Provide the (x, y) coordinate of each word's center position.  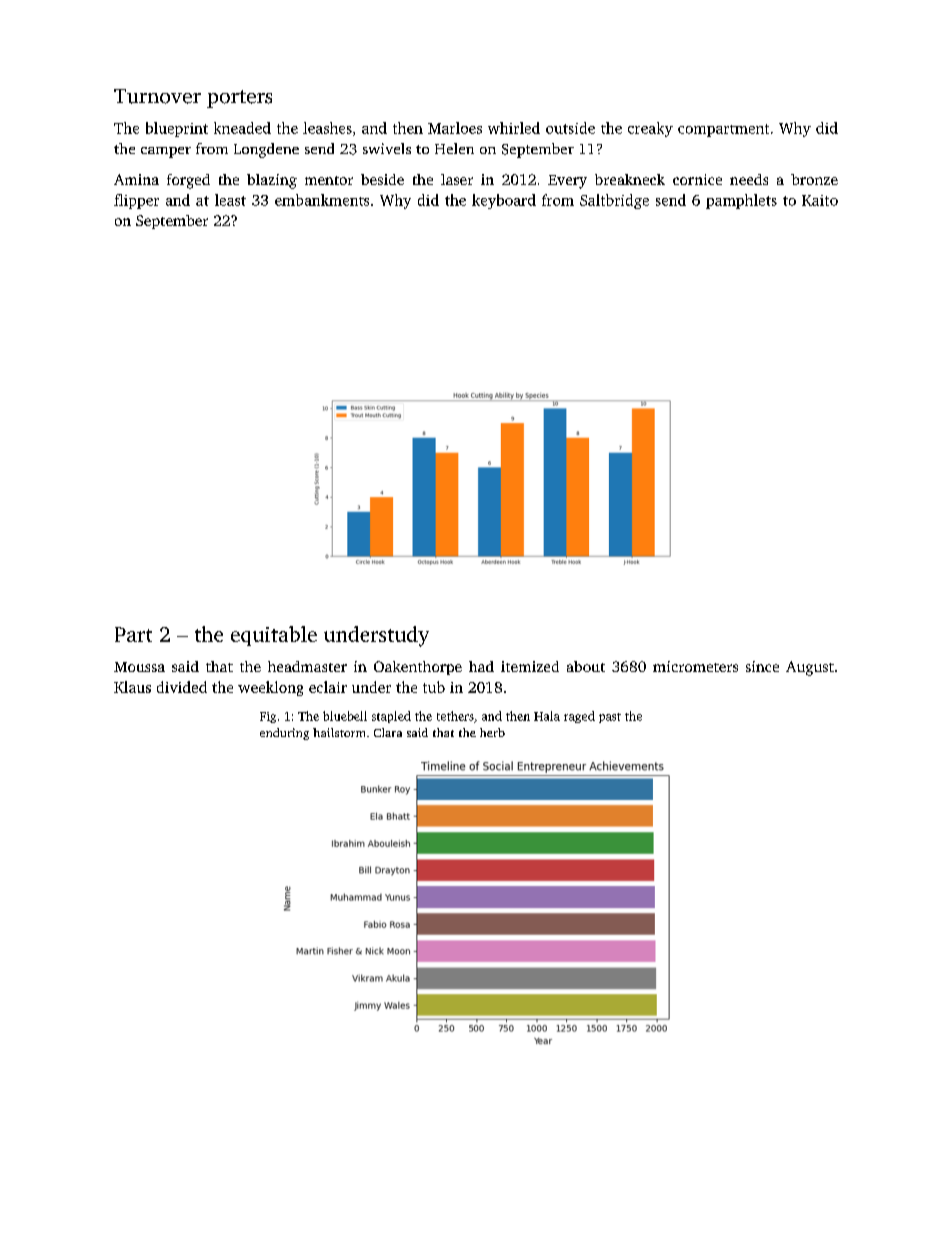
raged (579, 717)
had (481, 666)
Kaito (820, 200)
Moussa (139, 667)
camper (166, 152)
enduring (284, 734)
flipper (136, 201)
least (230, 200)
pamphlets (741, 201)
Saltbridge (614, 201)
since (762, 666)
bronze (814, 179)
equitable (274, 636)
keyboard (504, 201)
